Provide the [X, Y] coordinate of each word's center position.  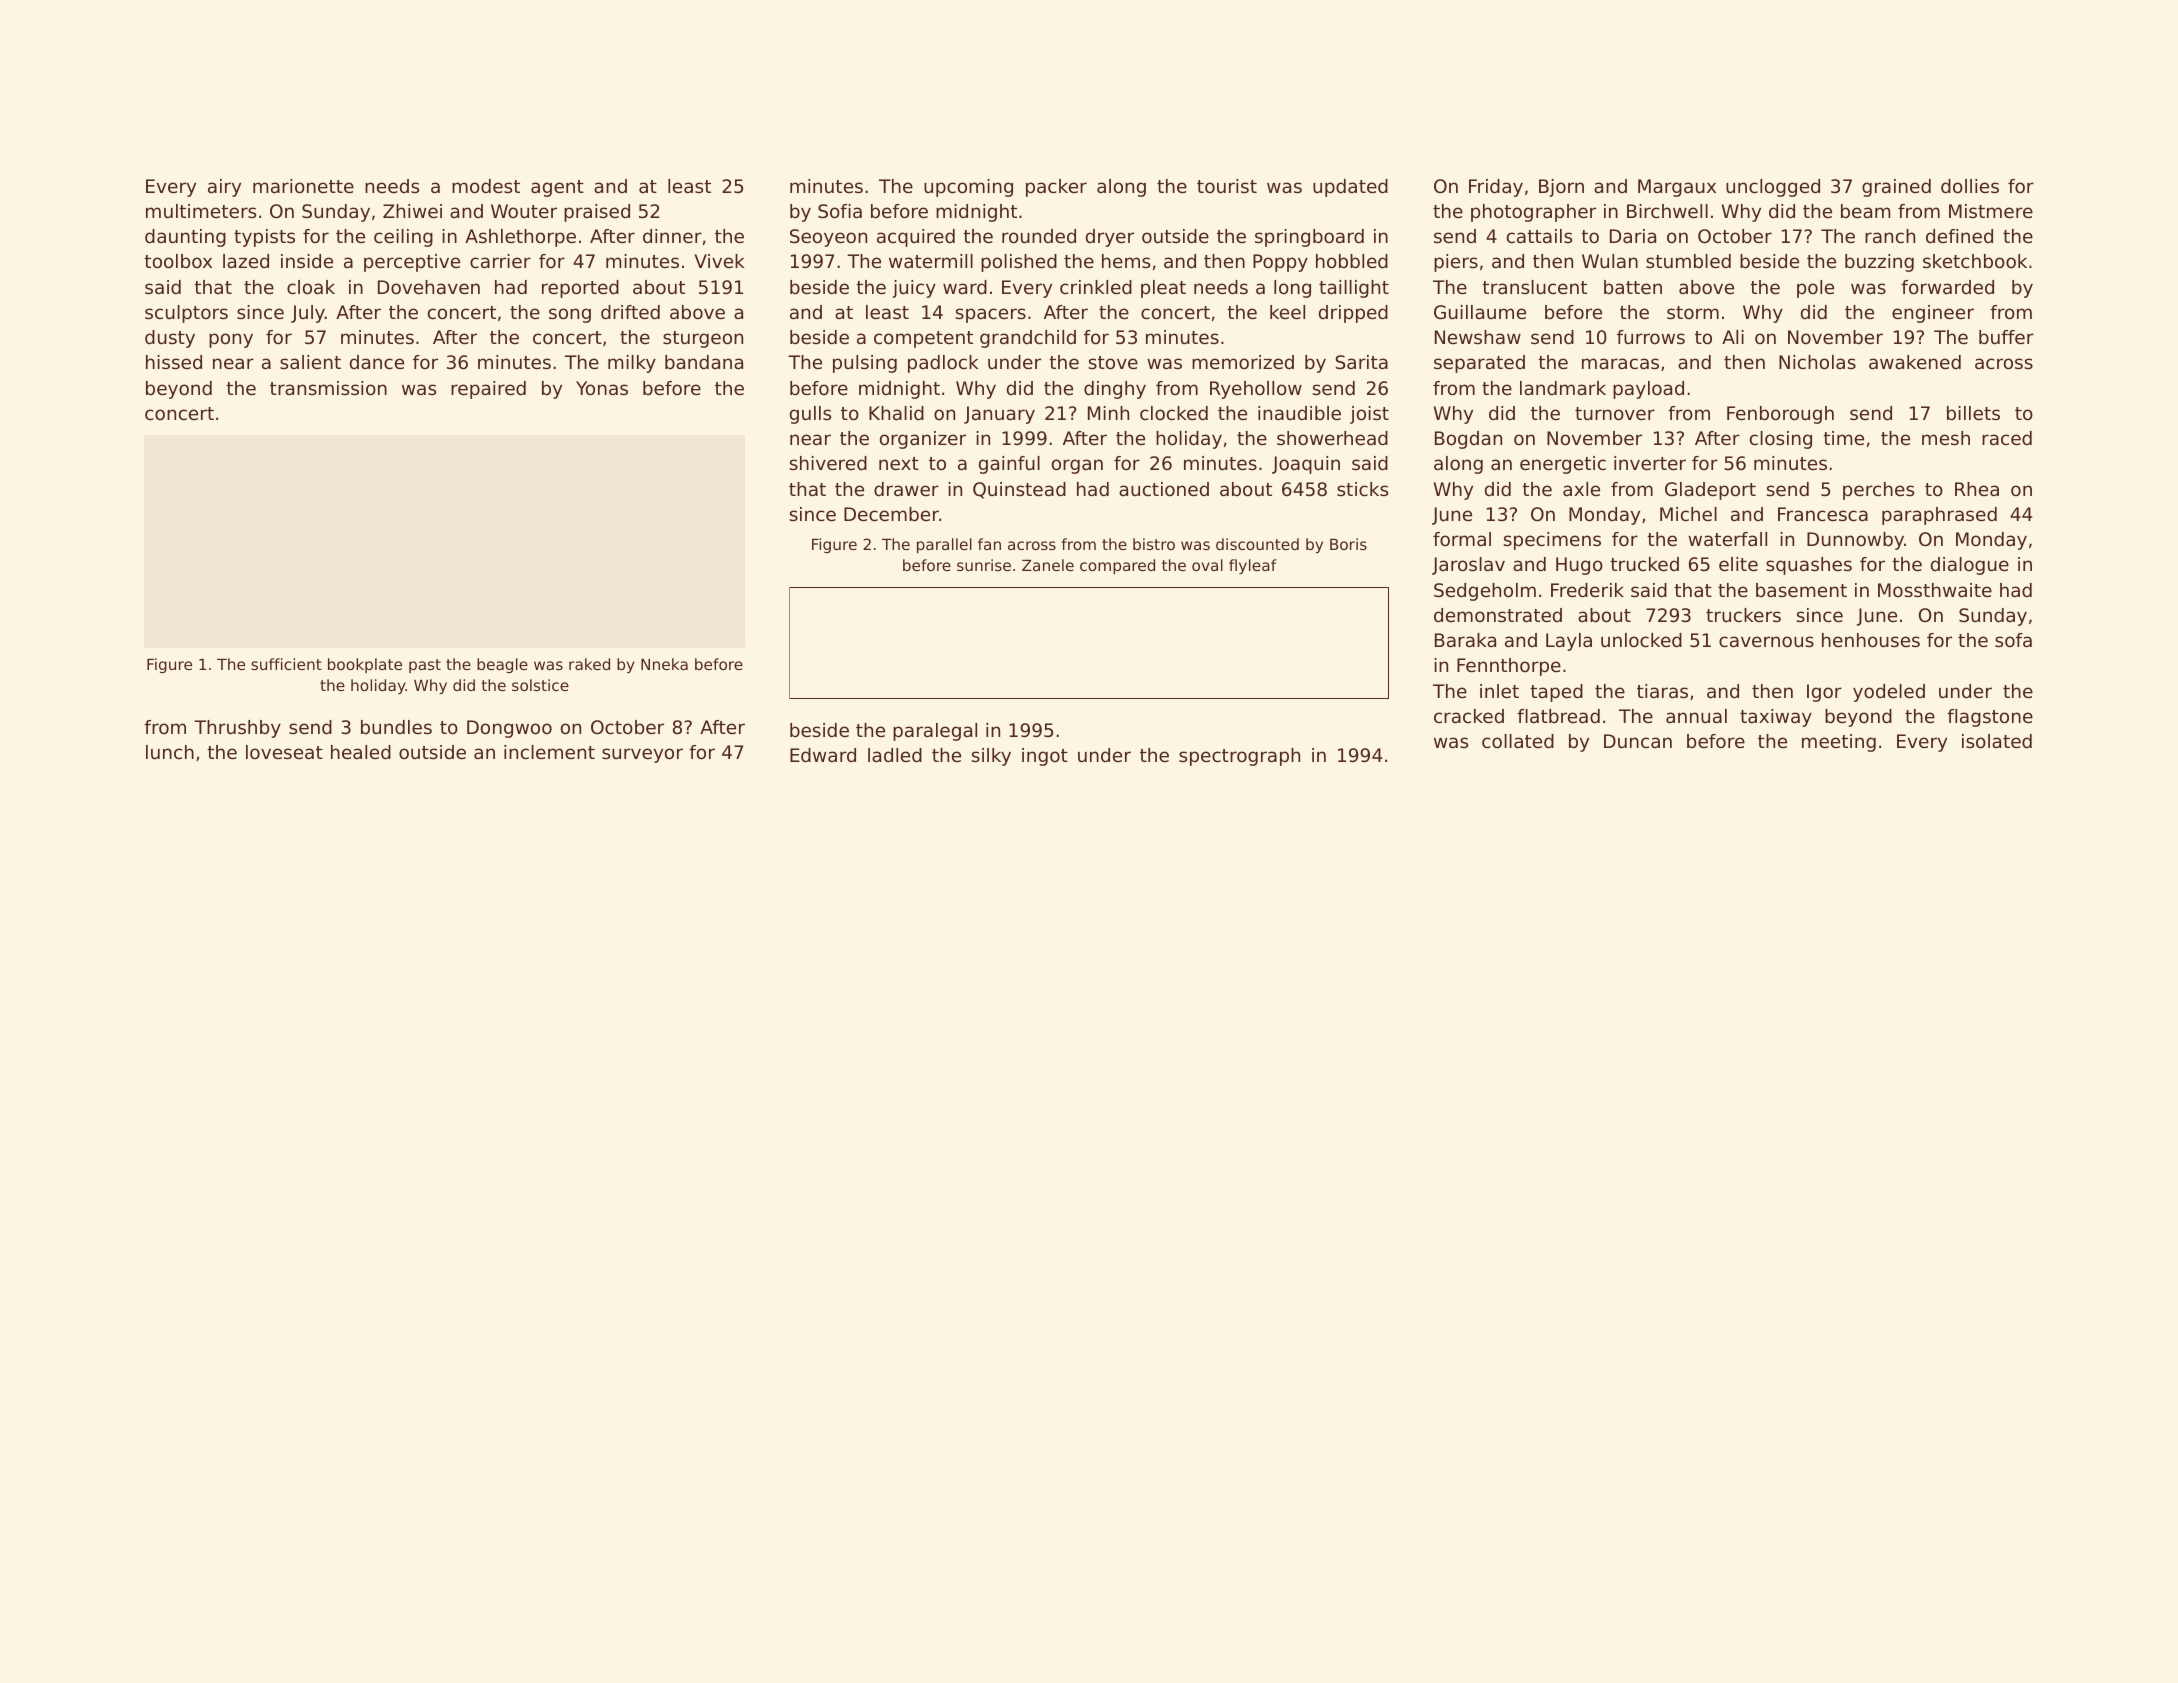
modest [486, 186]
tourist [1227, 186]
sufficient [286, 664]
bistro [1154, 544]
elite [1738, 564]
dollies [1970, 186]
